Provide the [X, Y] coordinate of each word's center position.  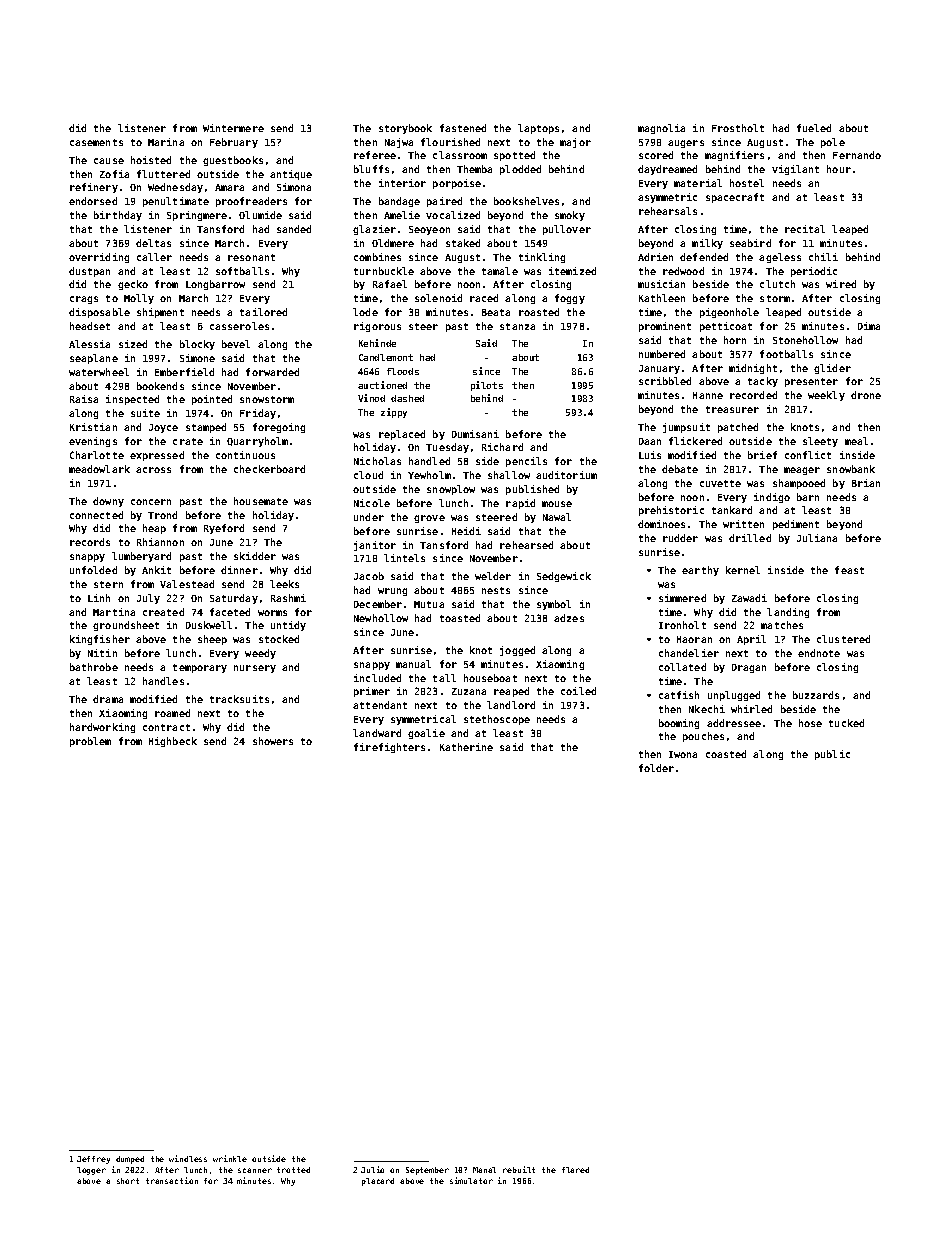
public [832, 755]
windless [188, 1158]
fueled [814, 128]
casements [96, 142]
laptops [538, 129]
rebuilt [519, 1169]
